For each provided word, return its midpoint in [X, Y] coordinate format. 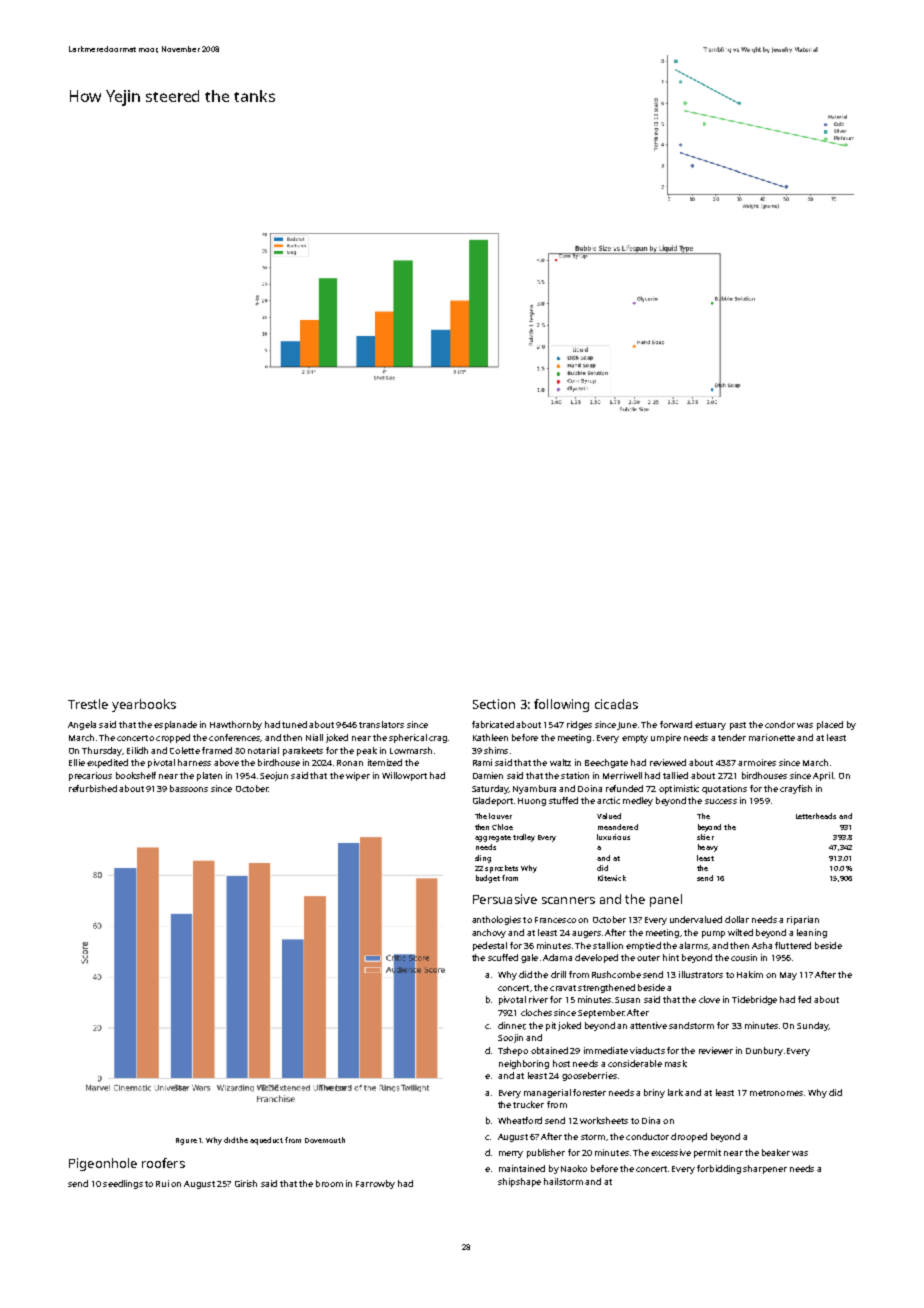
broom [329, 1183]
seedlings [123, 1184]
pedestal [490, 946]
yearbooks [144, 705]
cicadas [616, 704]
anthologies [496, 920]
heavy [708, 848]
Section [494, 704]
